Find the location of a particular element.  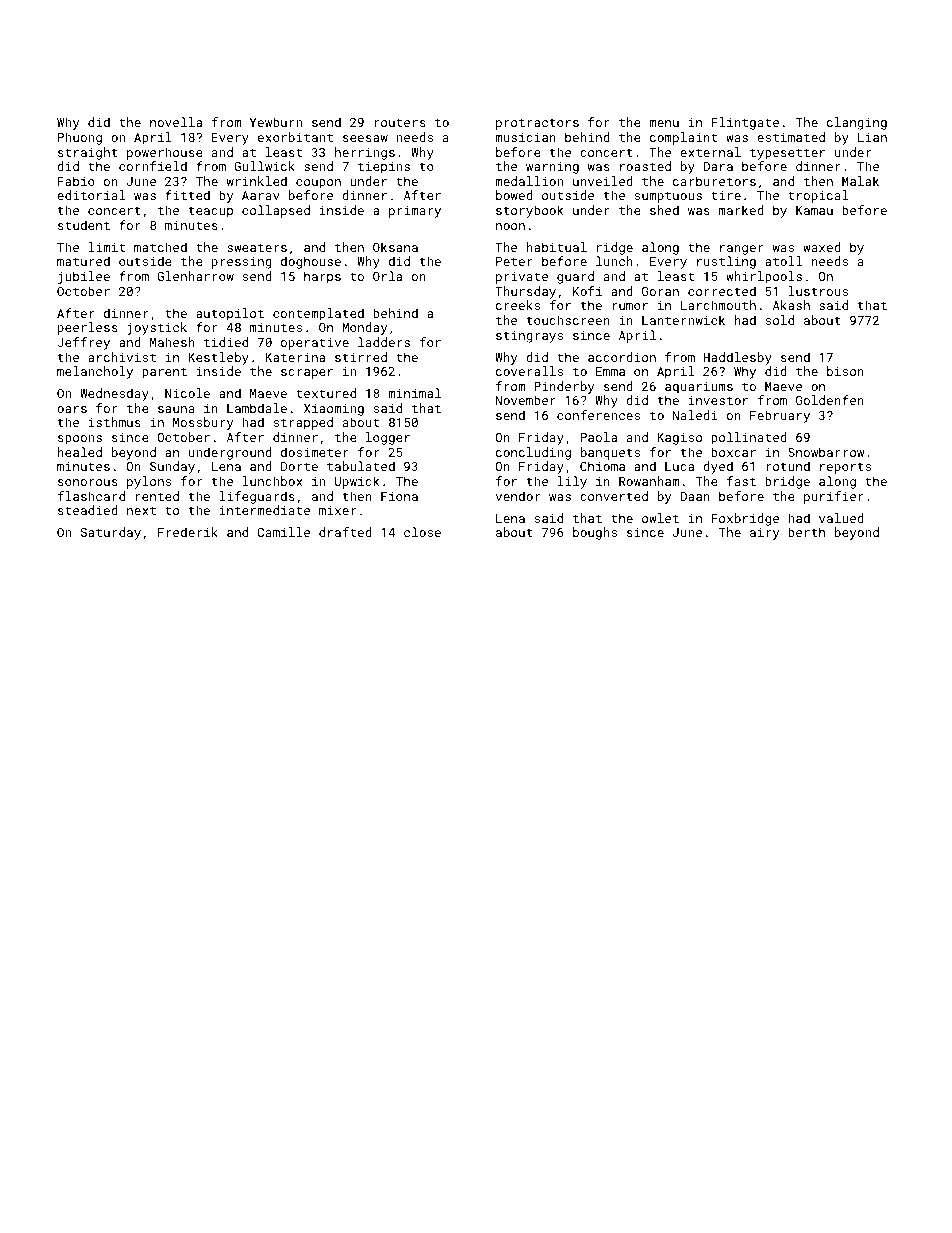

banquets is located at coordinates (610, 453).
